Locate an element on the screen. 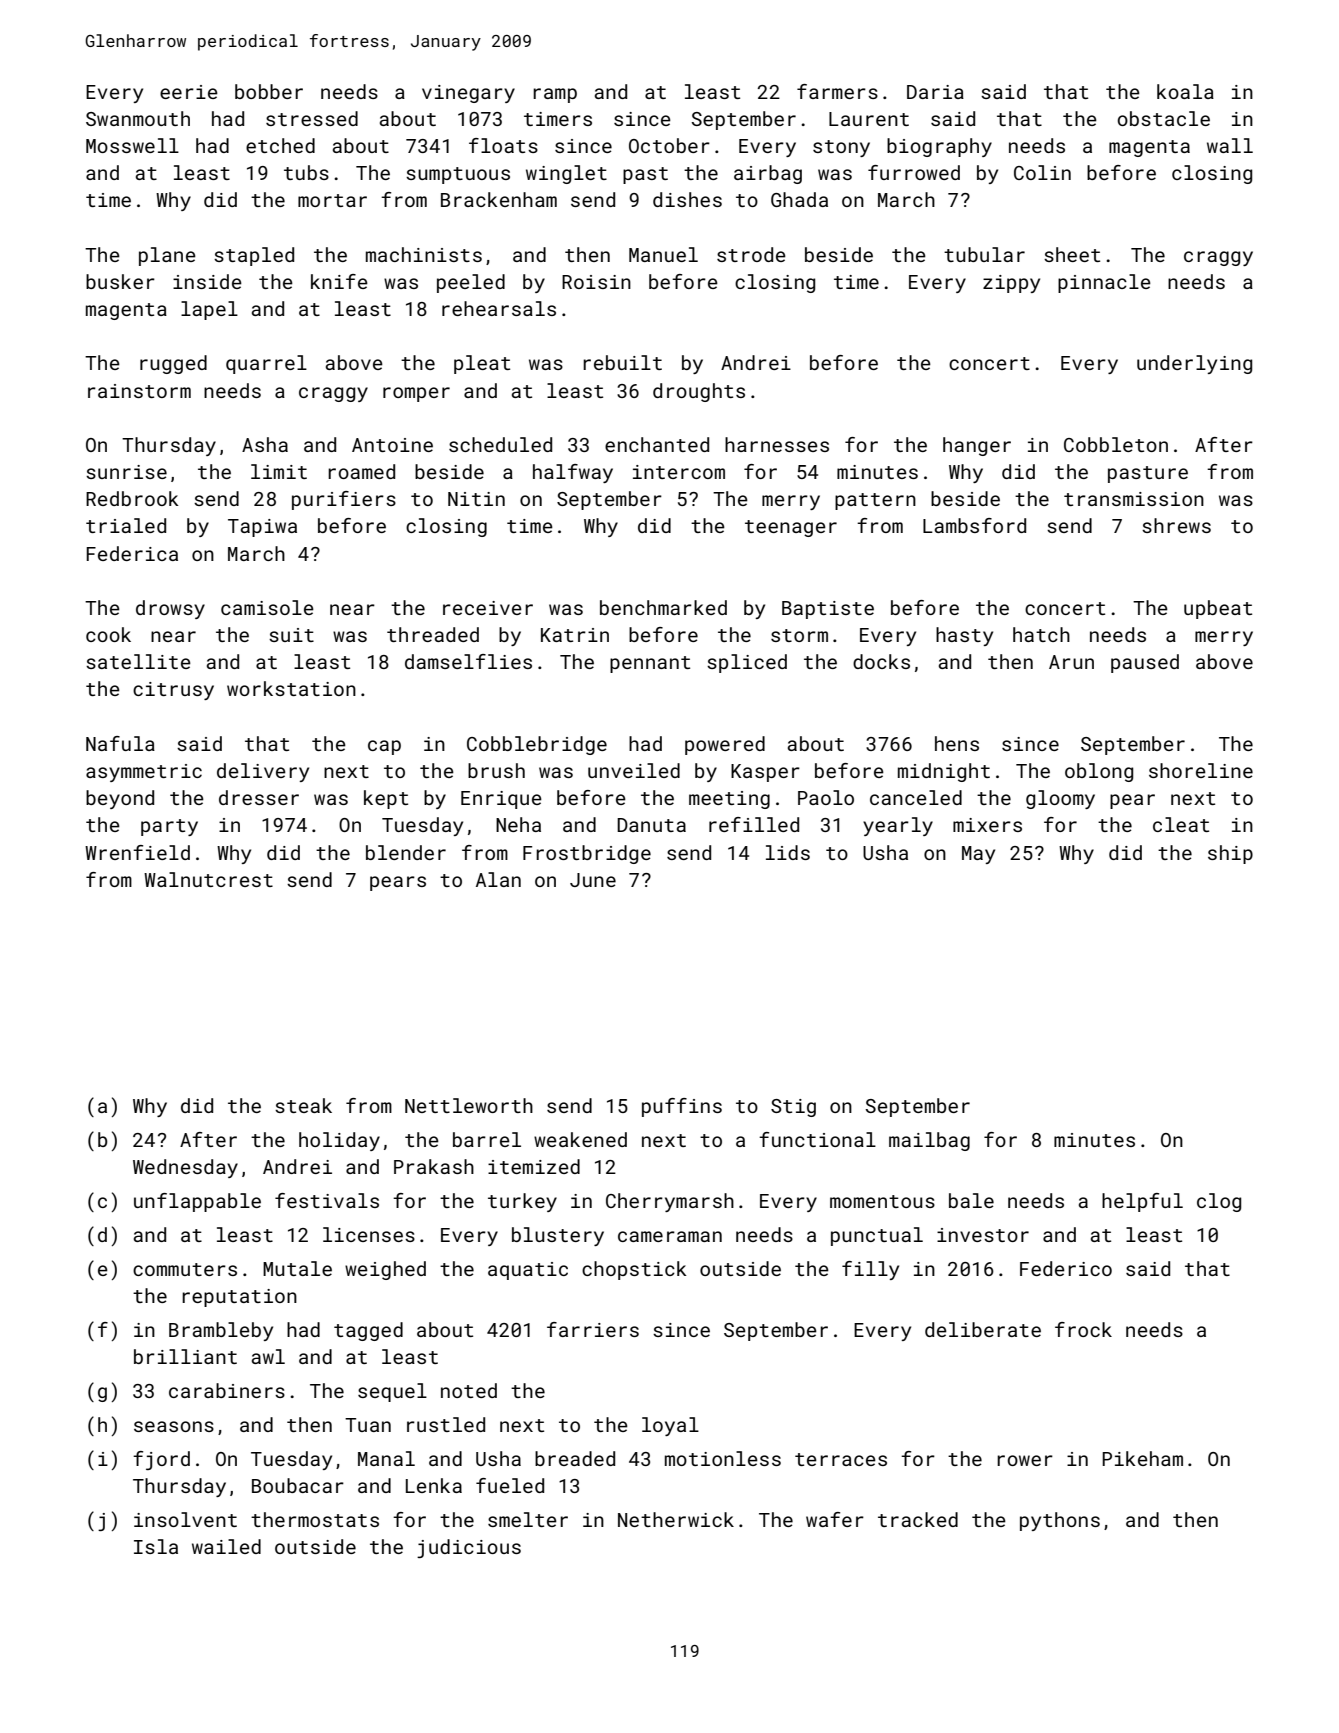  Wednesday is located at coordinates (185, 1168).
